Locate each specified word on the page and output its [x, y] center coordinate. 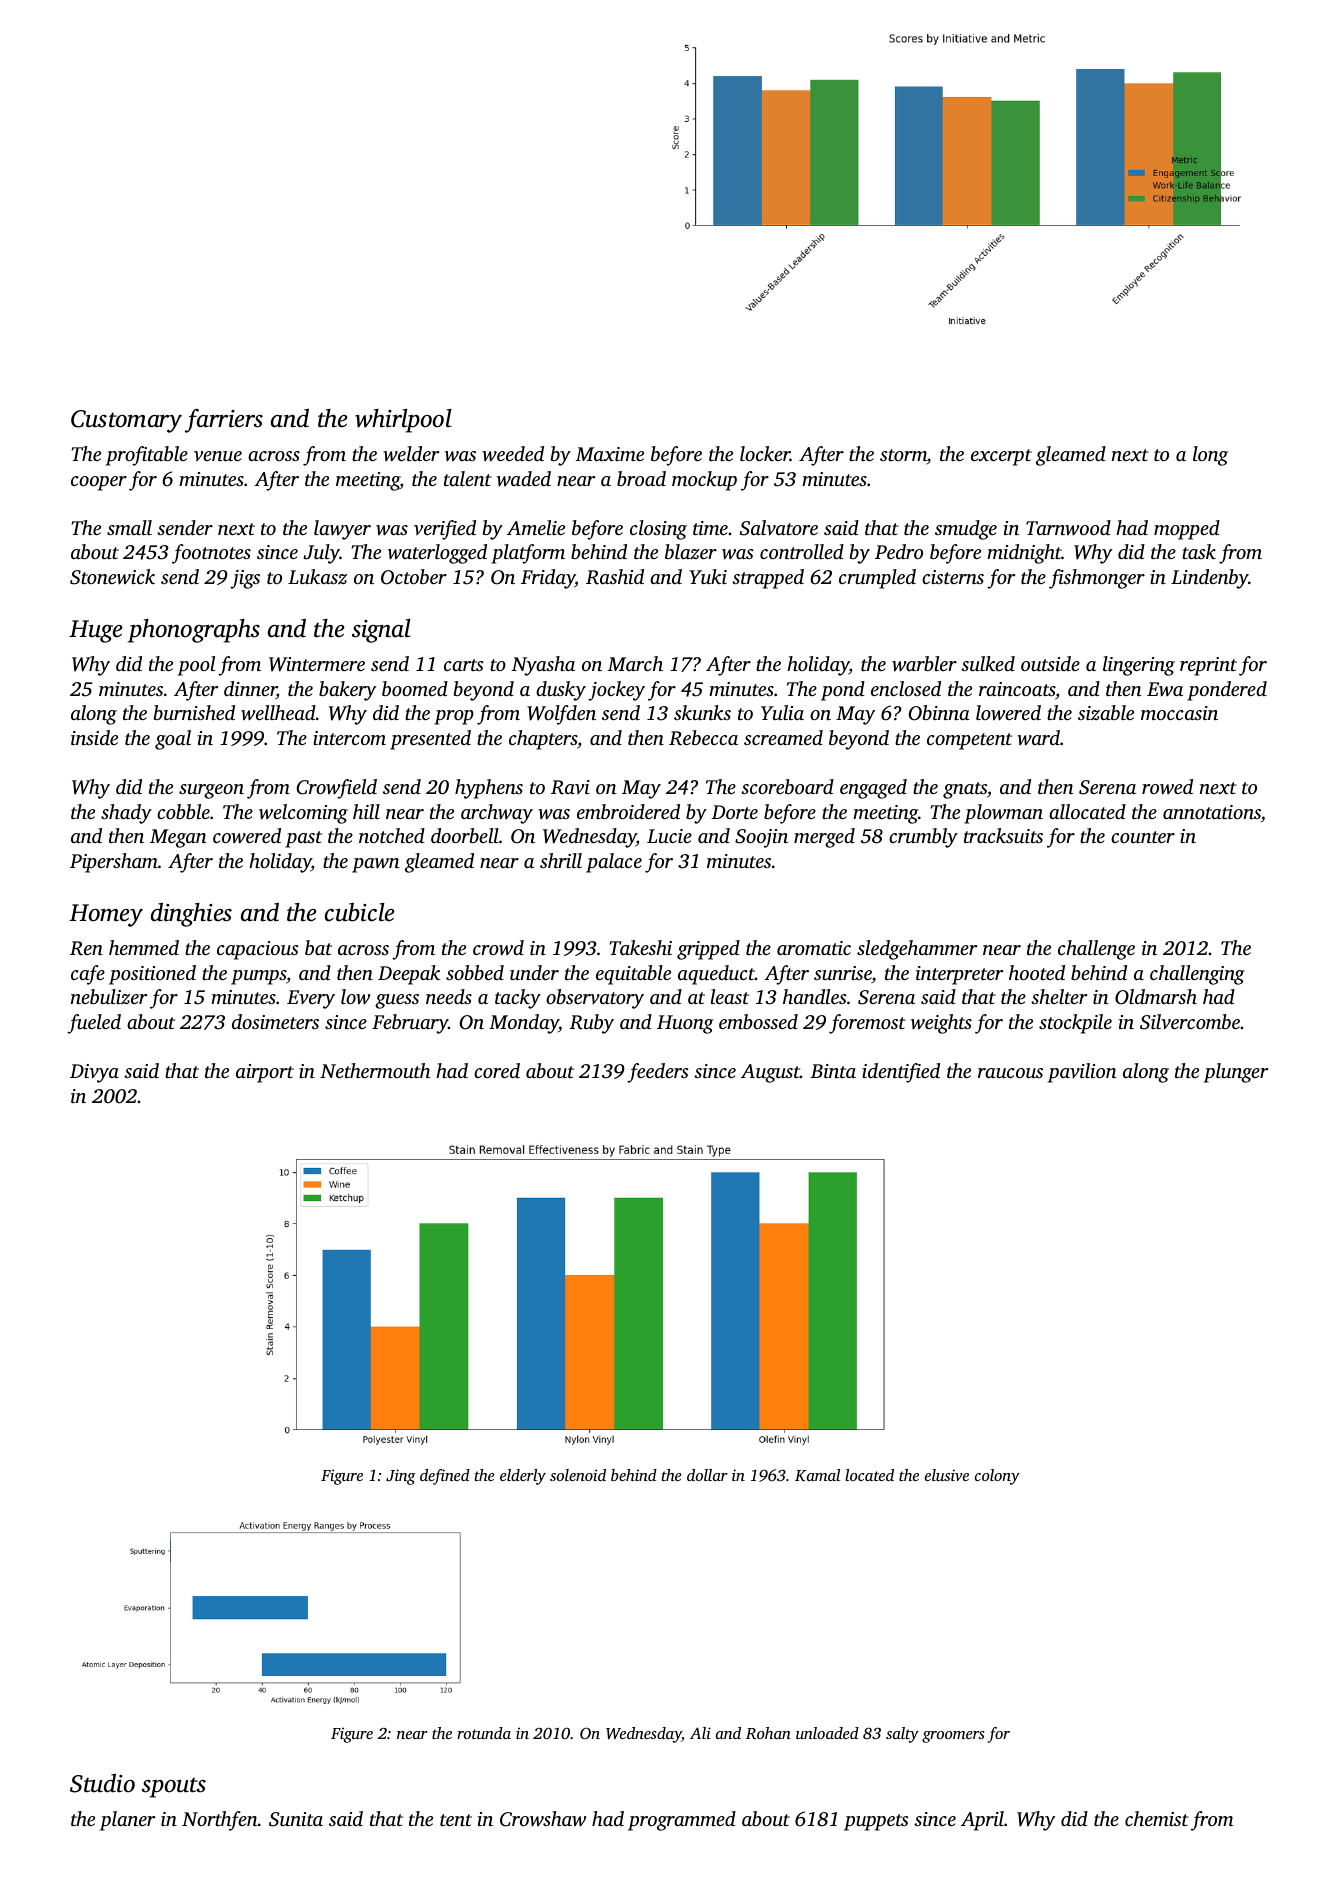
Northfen [220, 1821]
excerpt [1001, 457]
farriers [224, 421]
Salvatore [779, 528]
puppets [876, 1822]
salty [902, 1735]
